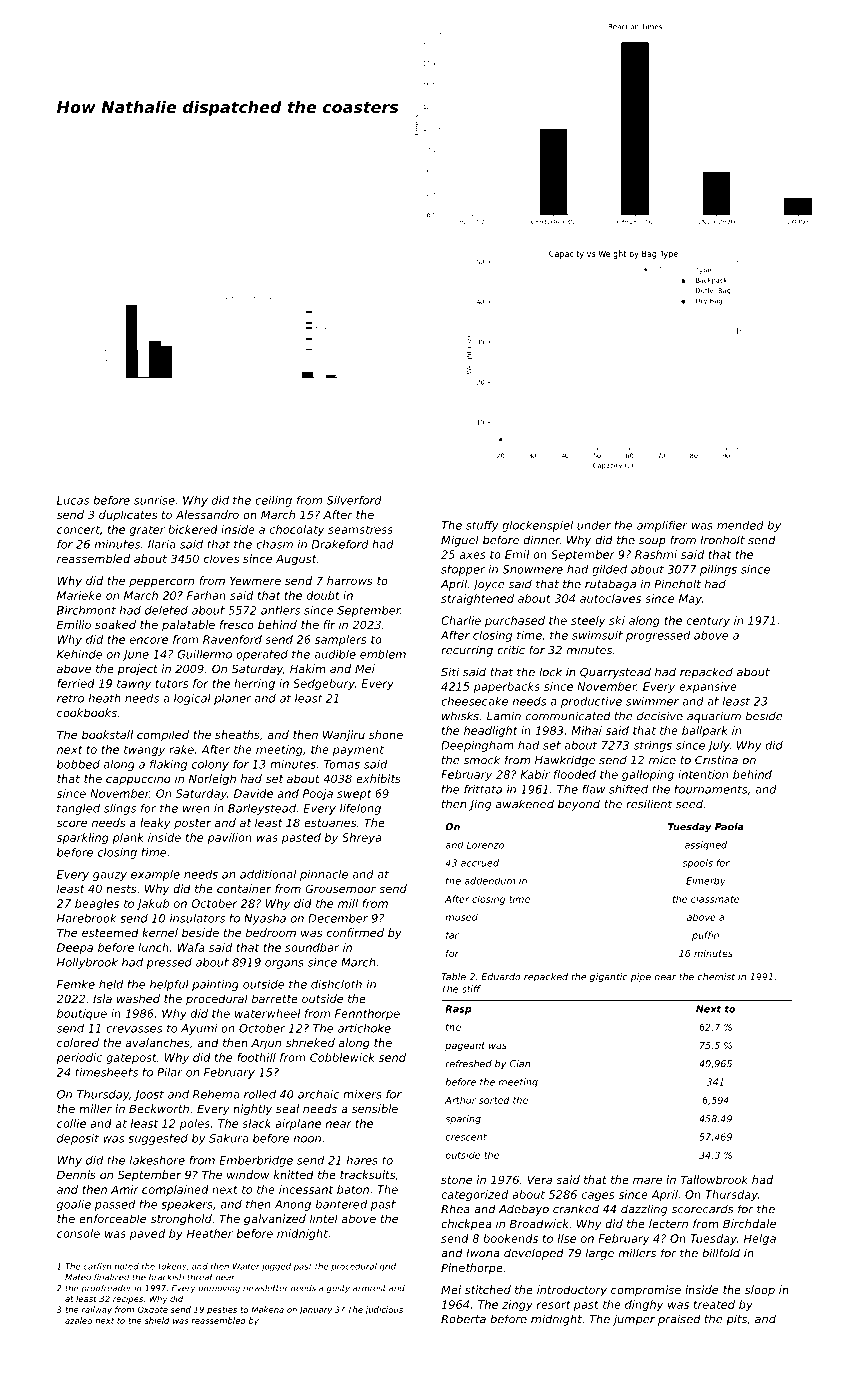 The image size is (849, 1400). What do you see at coordinates (740, 525) in the screenshot?
I see `mended` at bounding box center [740, 525].
